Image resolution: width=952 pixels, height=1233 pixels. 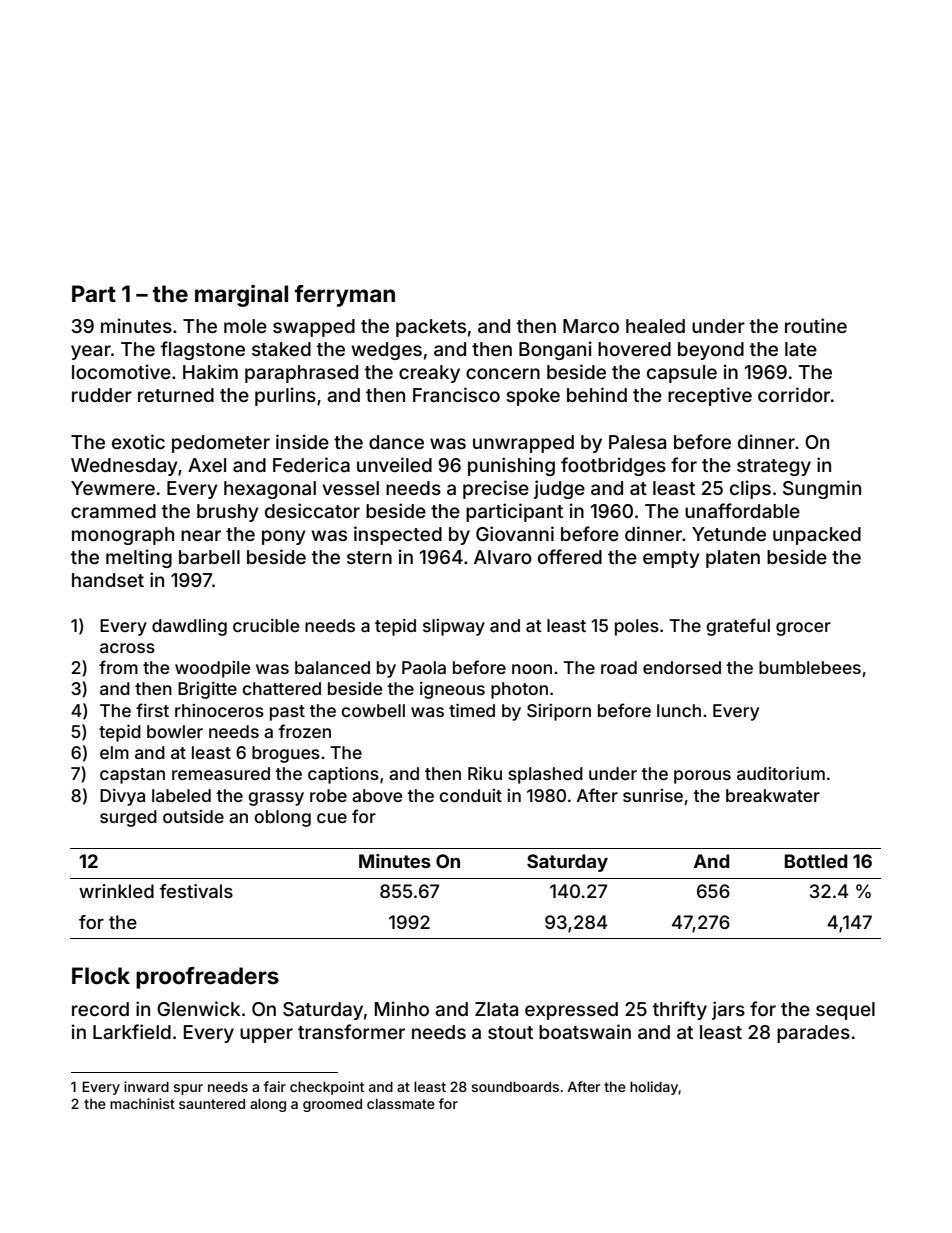 I want to click on holiday, so click(x=654, y=1088).
